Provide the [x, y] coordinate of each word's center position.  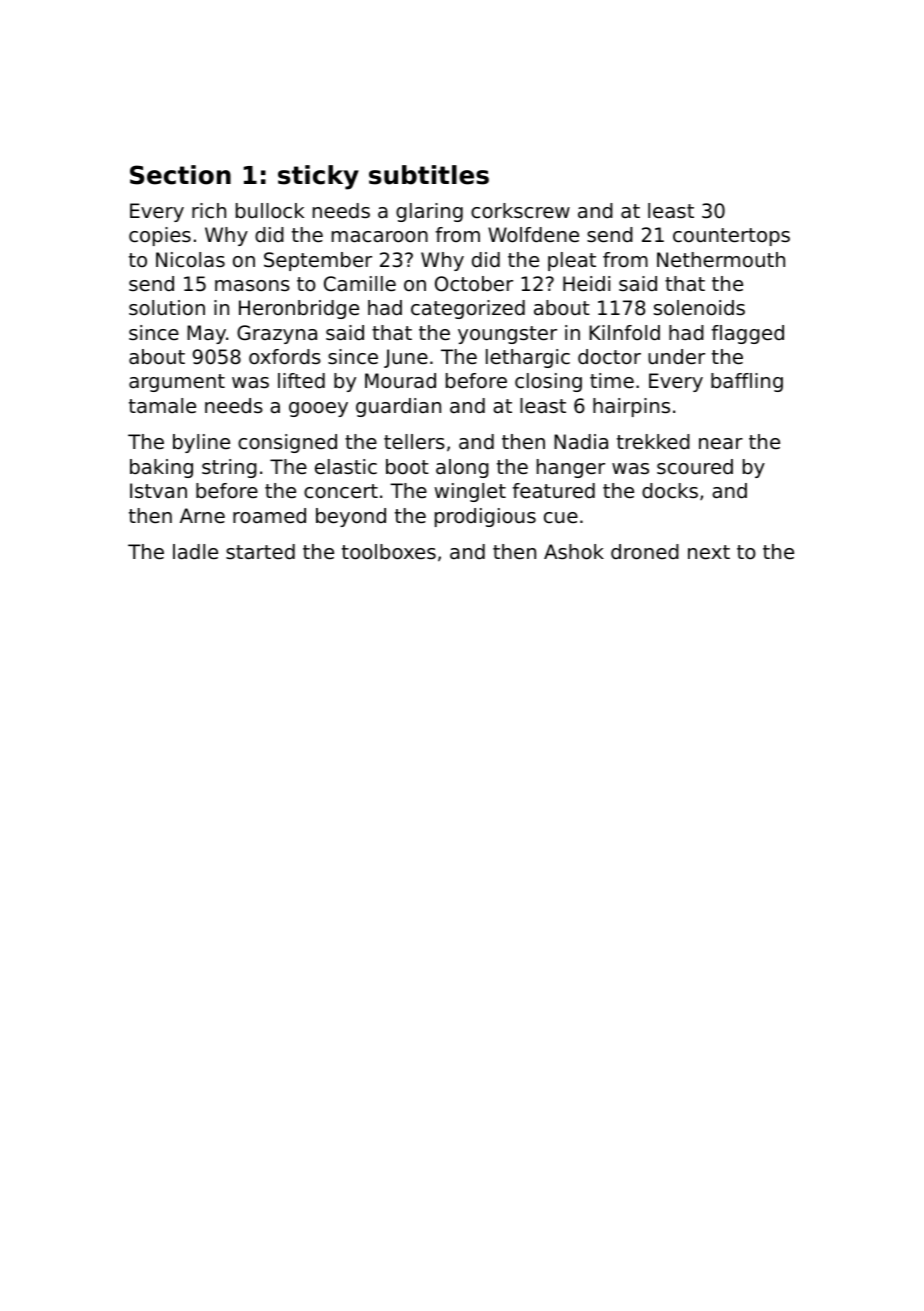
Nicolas [190, 260]
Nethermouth [721, 260]
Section [180, 175]
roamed [269, 516]
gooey [318, 409]
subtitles [429, 175]
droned [645, 552]
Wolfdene [533, 235]
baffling [747, 382]
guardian [398, 407]
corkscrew [520, 211]
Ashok [574, 552]
